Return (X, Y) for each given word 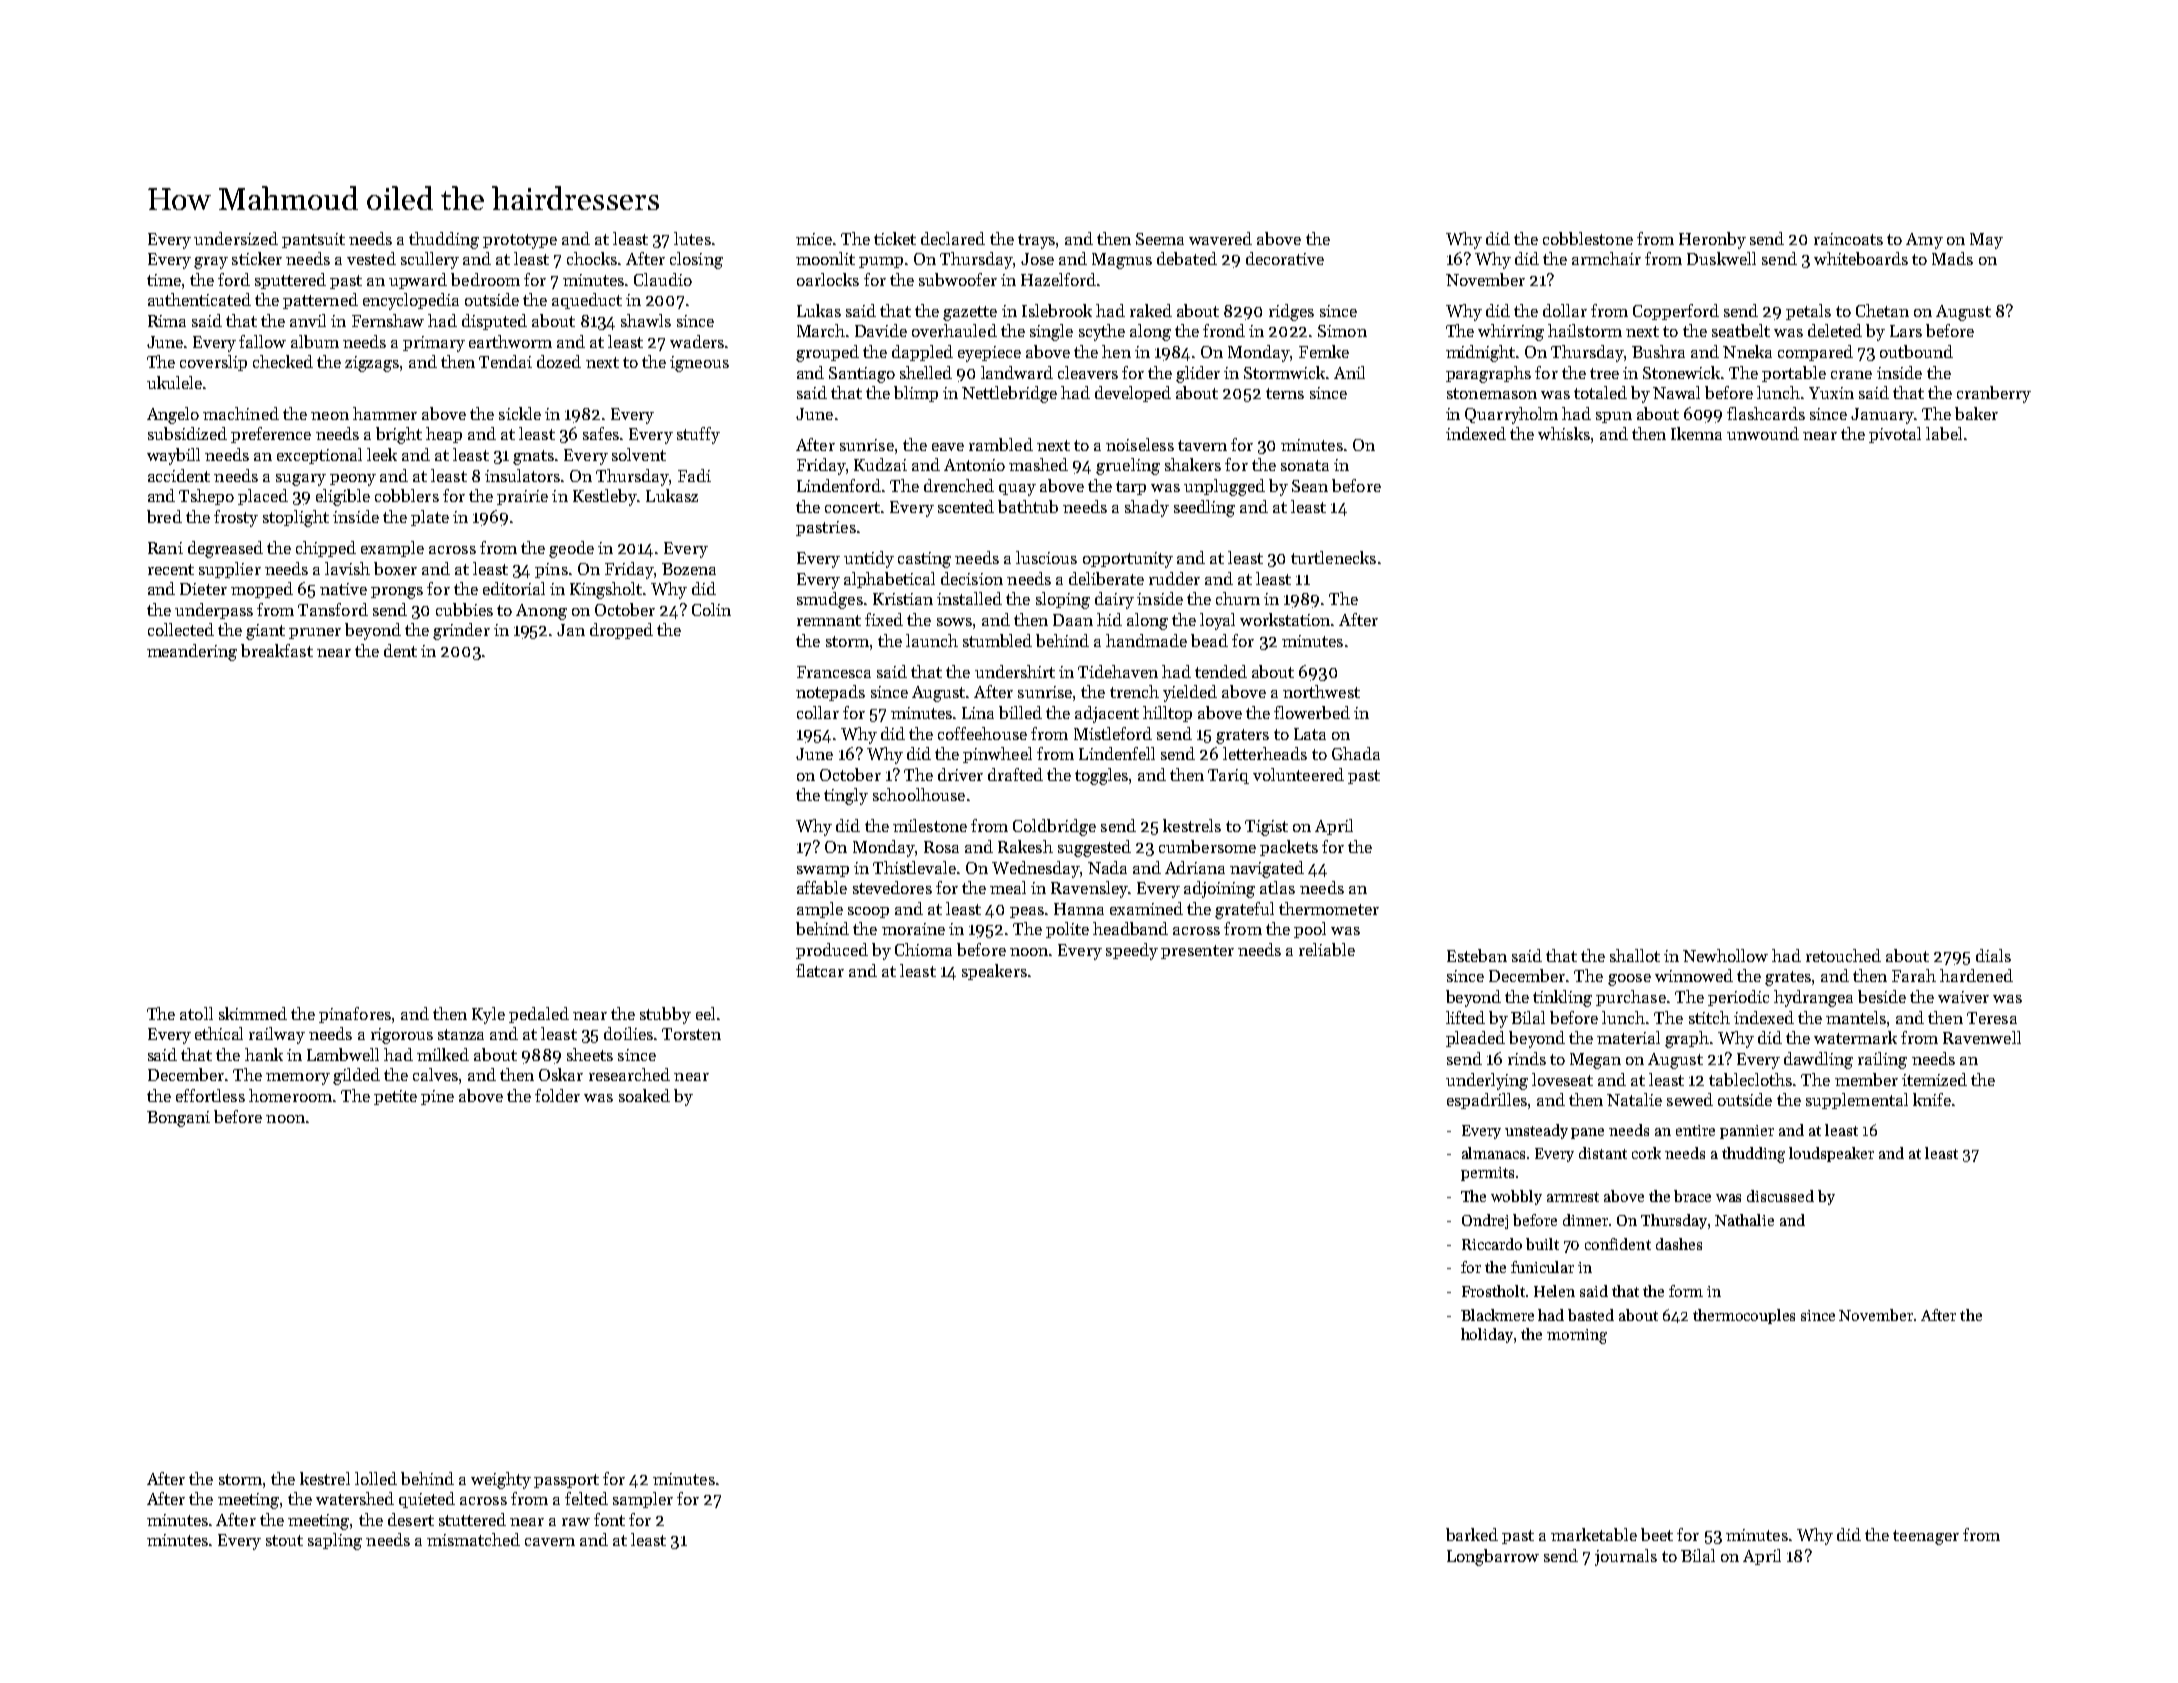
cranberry (1994, 394)
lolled (376, 1478)
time (164, 280)
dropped (621, 631)
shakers (1193, 464)
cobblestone (1588, 238)
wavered (1220, 238)
